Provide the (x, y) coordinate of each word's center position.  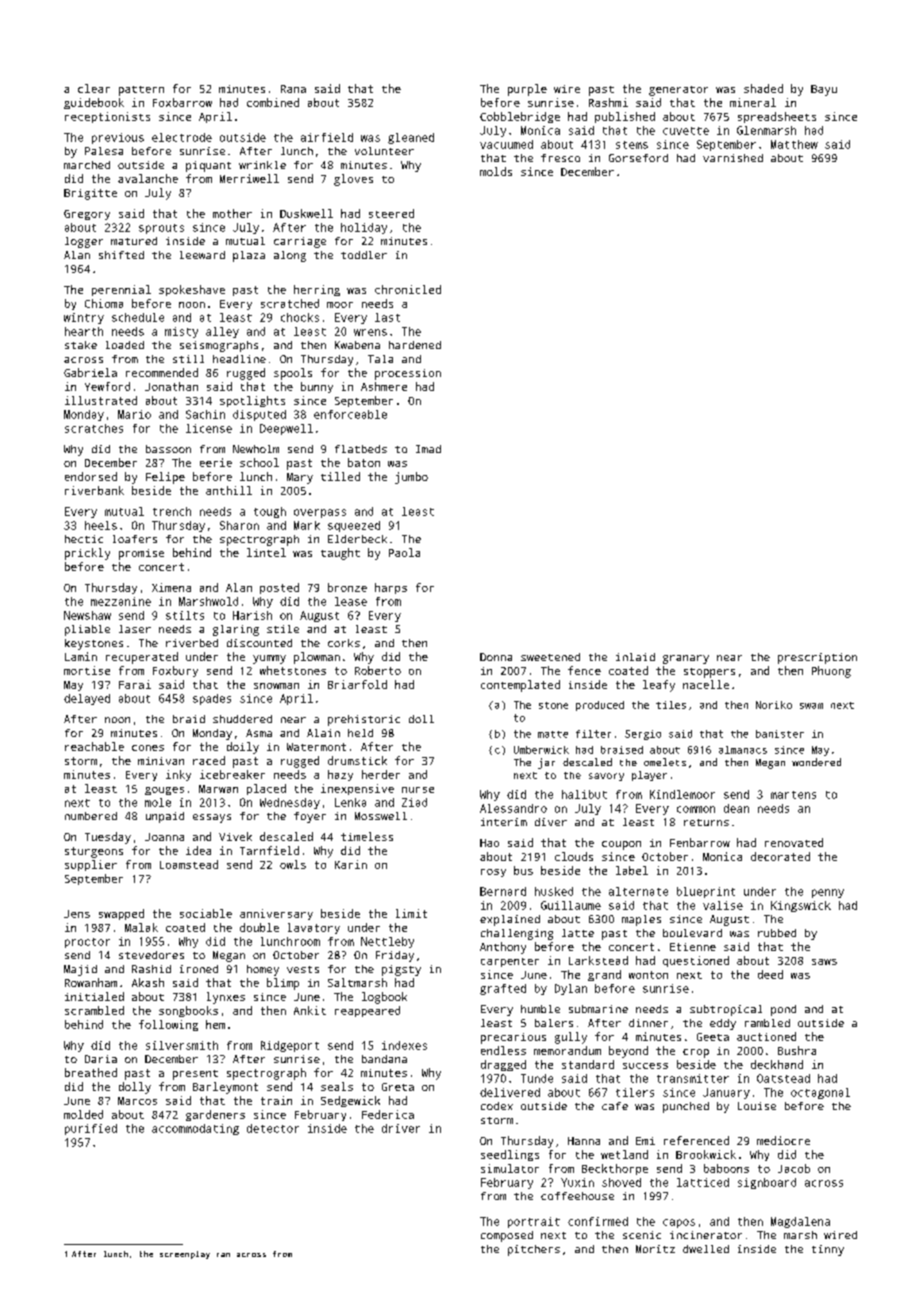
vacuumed (506, 144)
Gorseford (638, 158)
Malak (141, 927)
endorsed (91, 476)
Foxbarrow (182, 102)
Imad (428, 449)
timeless (367, 836)
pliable (87, 630)
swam (811, 706)
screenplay (185, 1255)
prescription (817, 658)
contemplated (520, 686)
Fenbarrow (700, 842)
